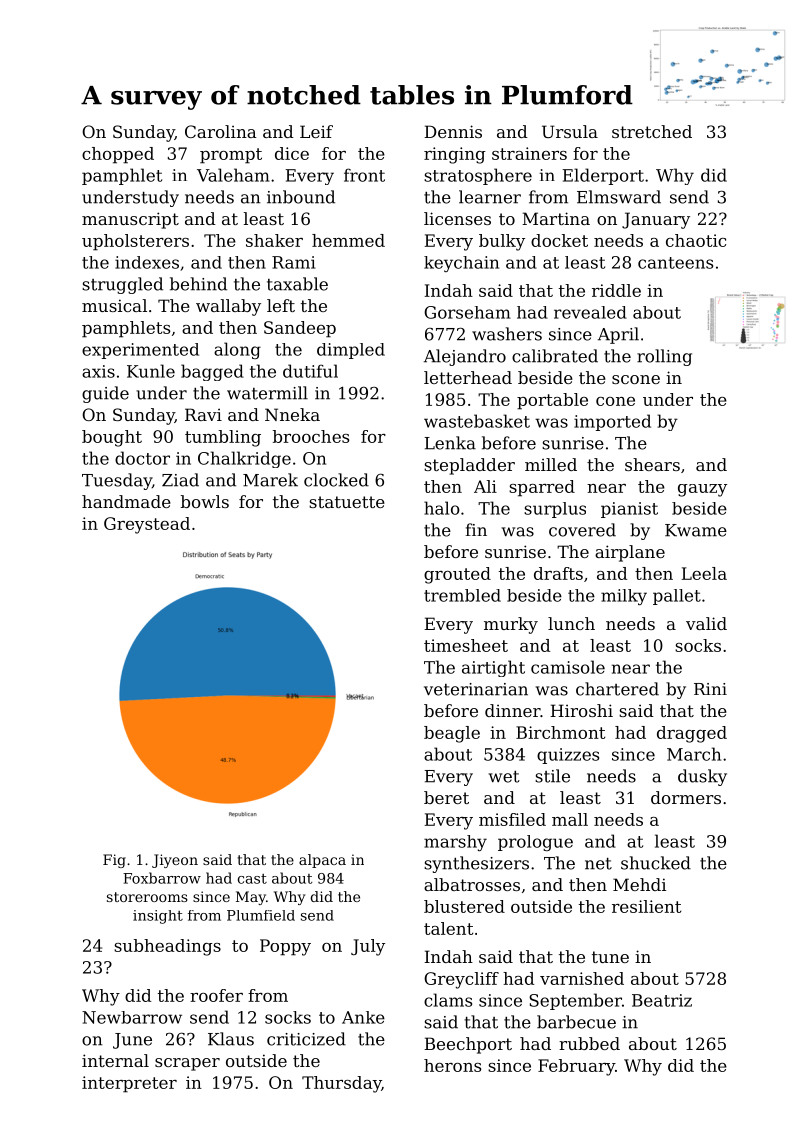  I want to click on herons, so click(452, 1065).
